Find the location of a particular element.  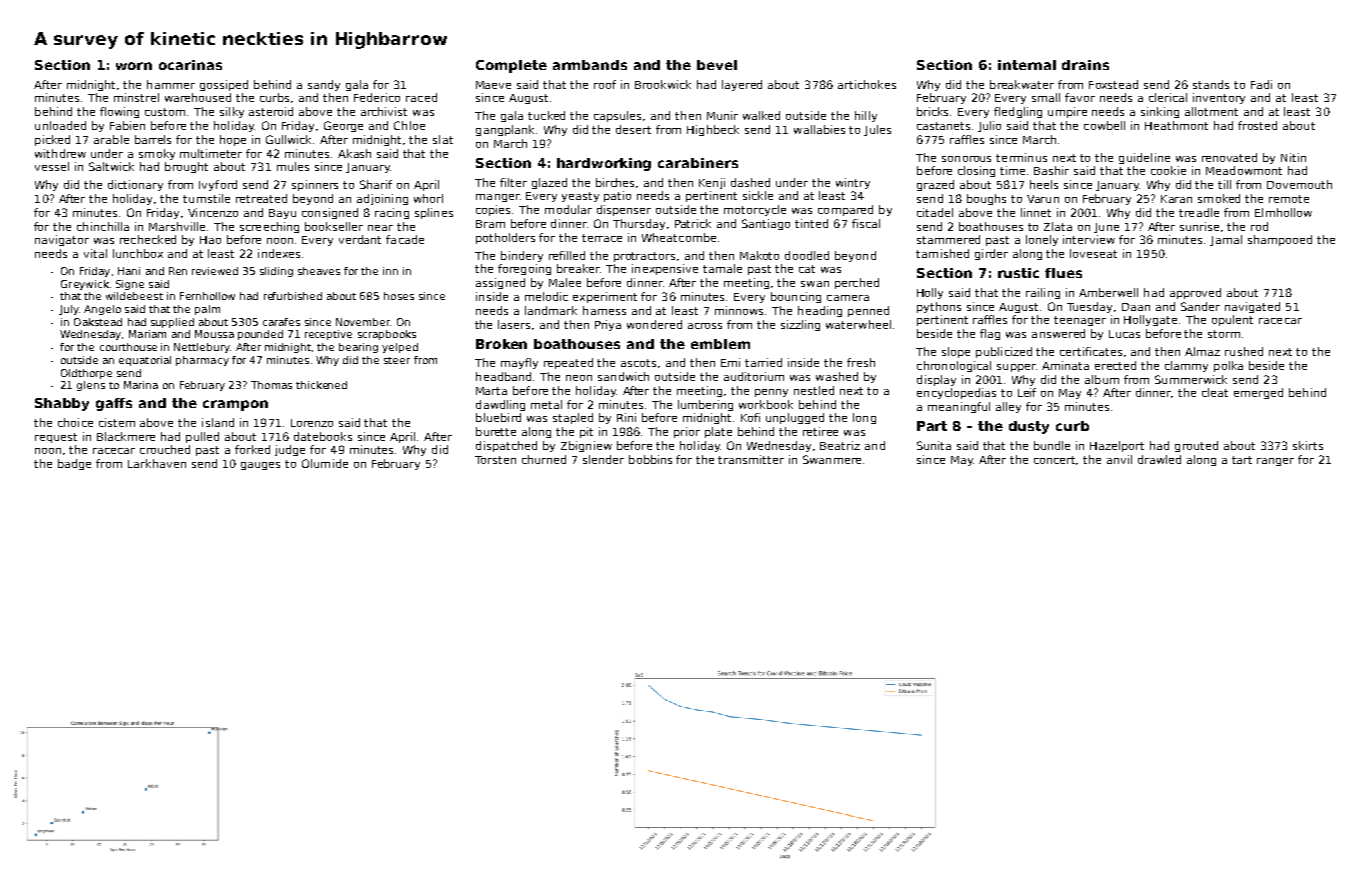

protractors is located at coordinates (644, 257).
